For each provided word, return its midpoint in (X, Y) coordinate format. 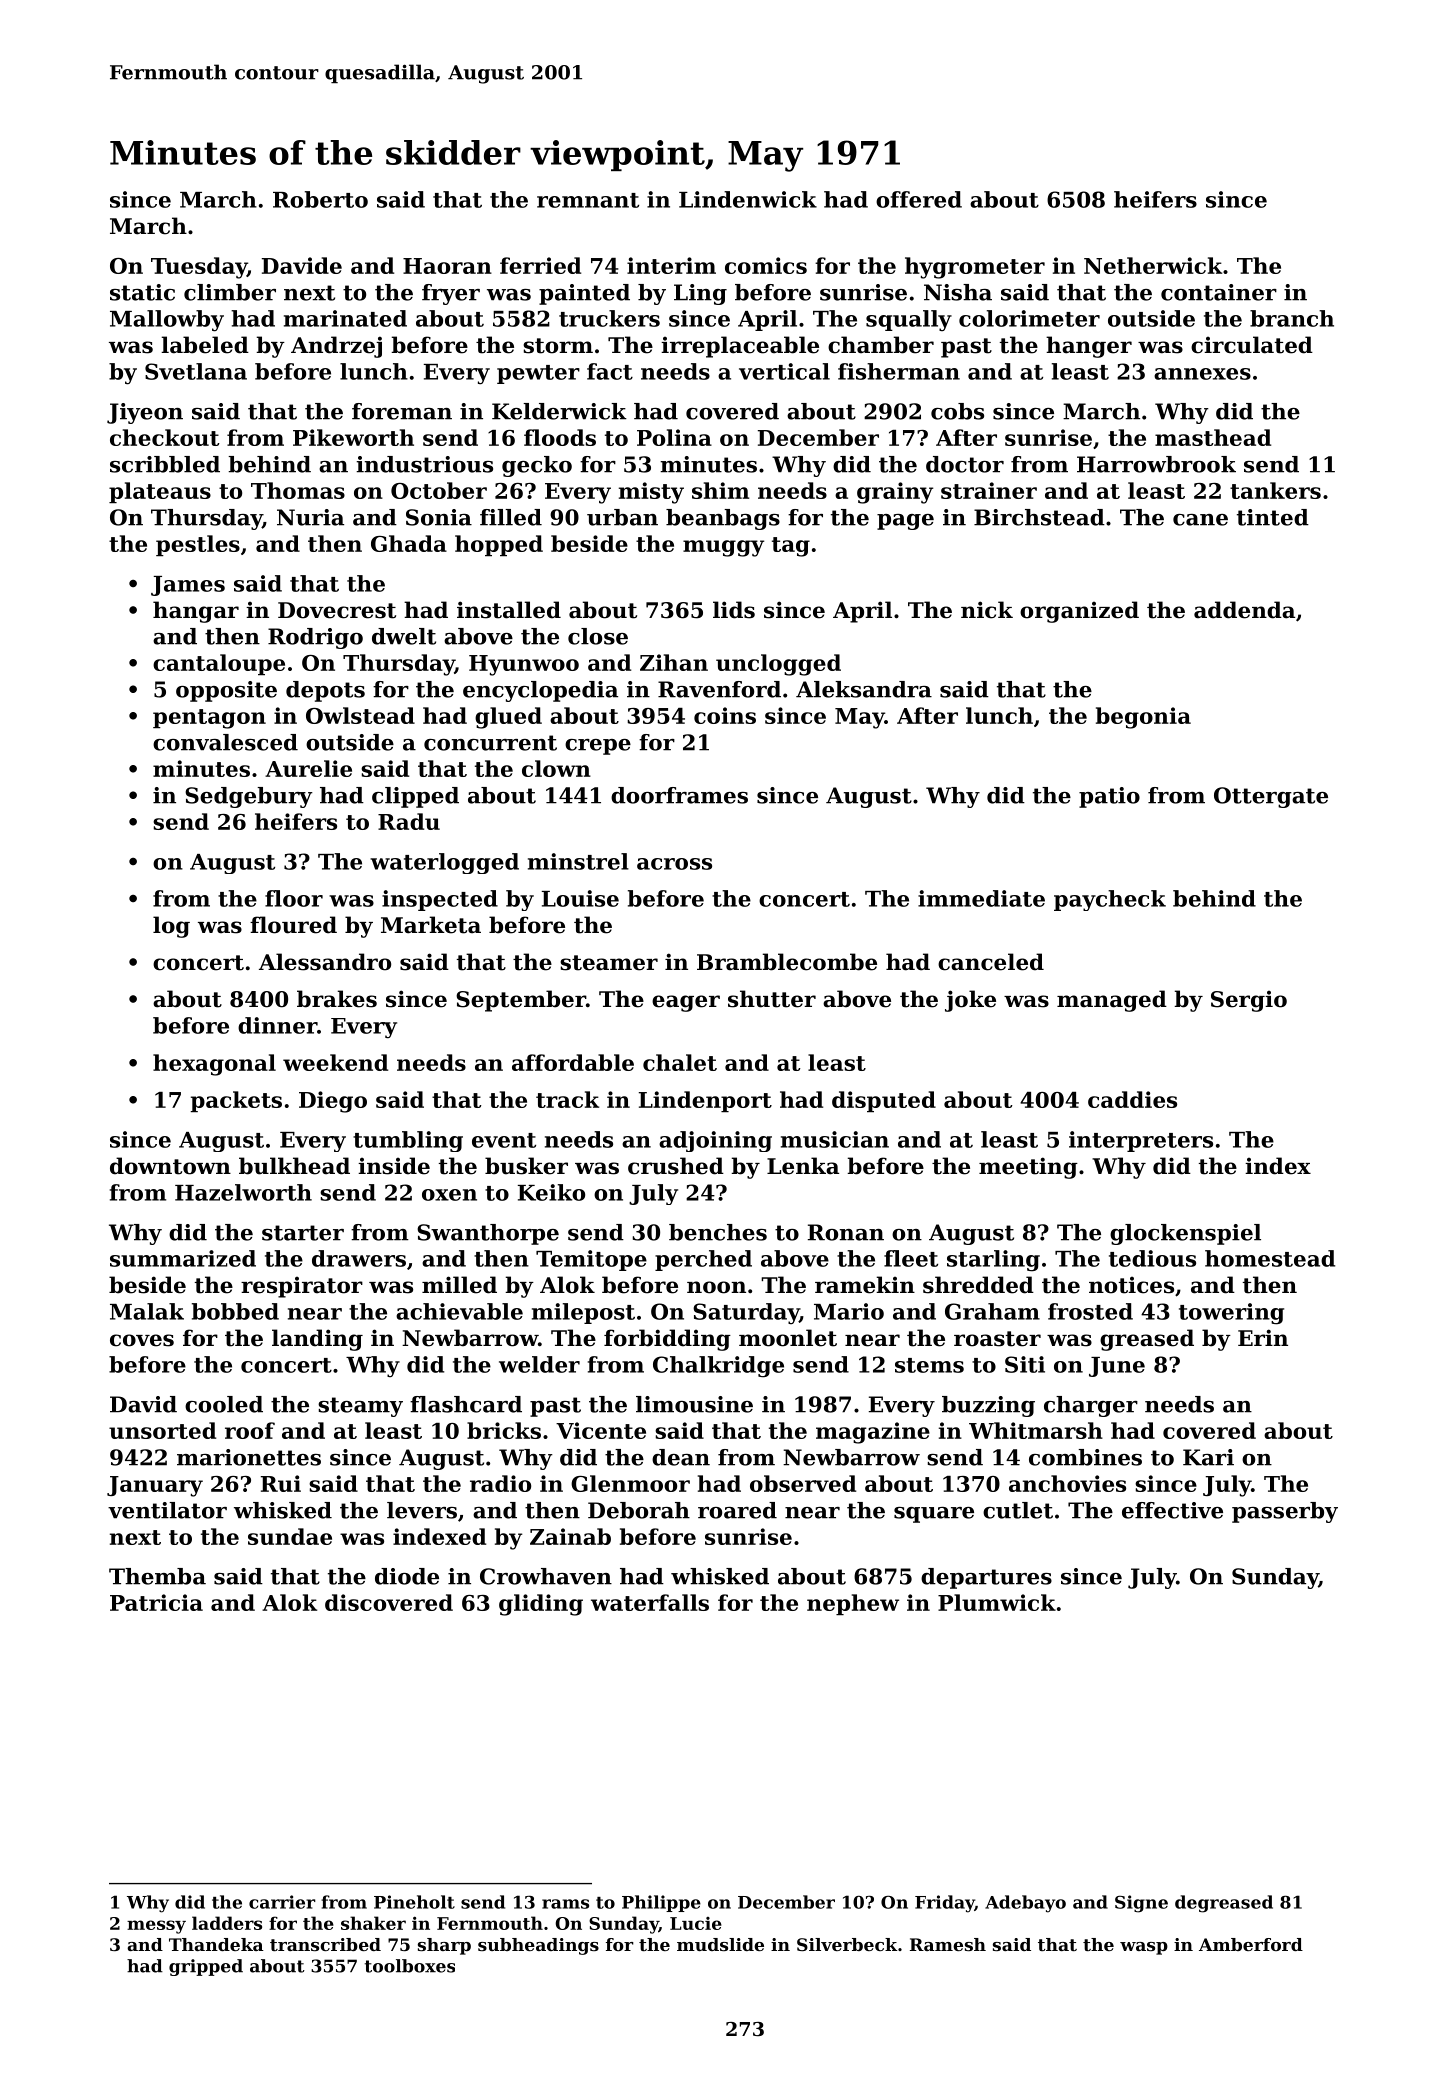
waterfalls (650, 1602)
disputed (884, 1101)
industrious (424, 464)
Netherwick (1153, 265)
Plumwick (997, 1602)
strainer (989, 490)
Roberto (320, 199)
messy (156, 1927)
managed (1112, 1001)
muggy (723, 548)
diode (407, 1576)
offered (919, 199)
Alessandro (325, 962)
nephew (853, 1604)
